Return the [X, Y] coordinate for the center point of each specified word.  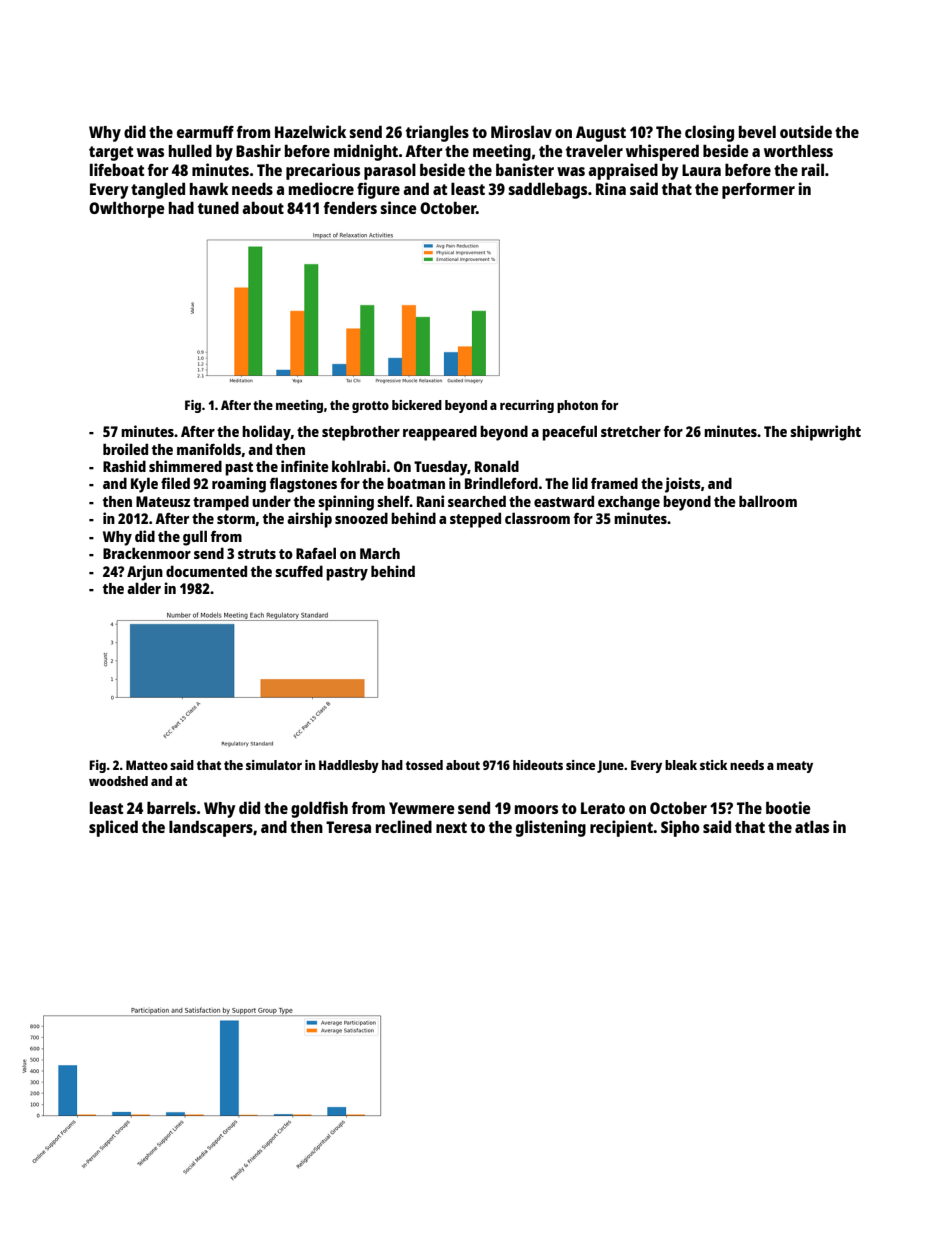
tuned [218, 208]
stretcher [631, 431]
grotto [370, 407]
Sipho [680, 828]
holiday [266, 433]
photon [577, 406]
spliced [113, 828]
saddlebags [547, 190]
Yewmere [422, 808]
